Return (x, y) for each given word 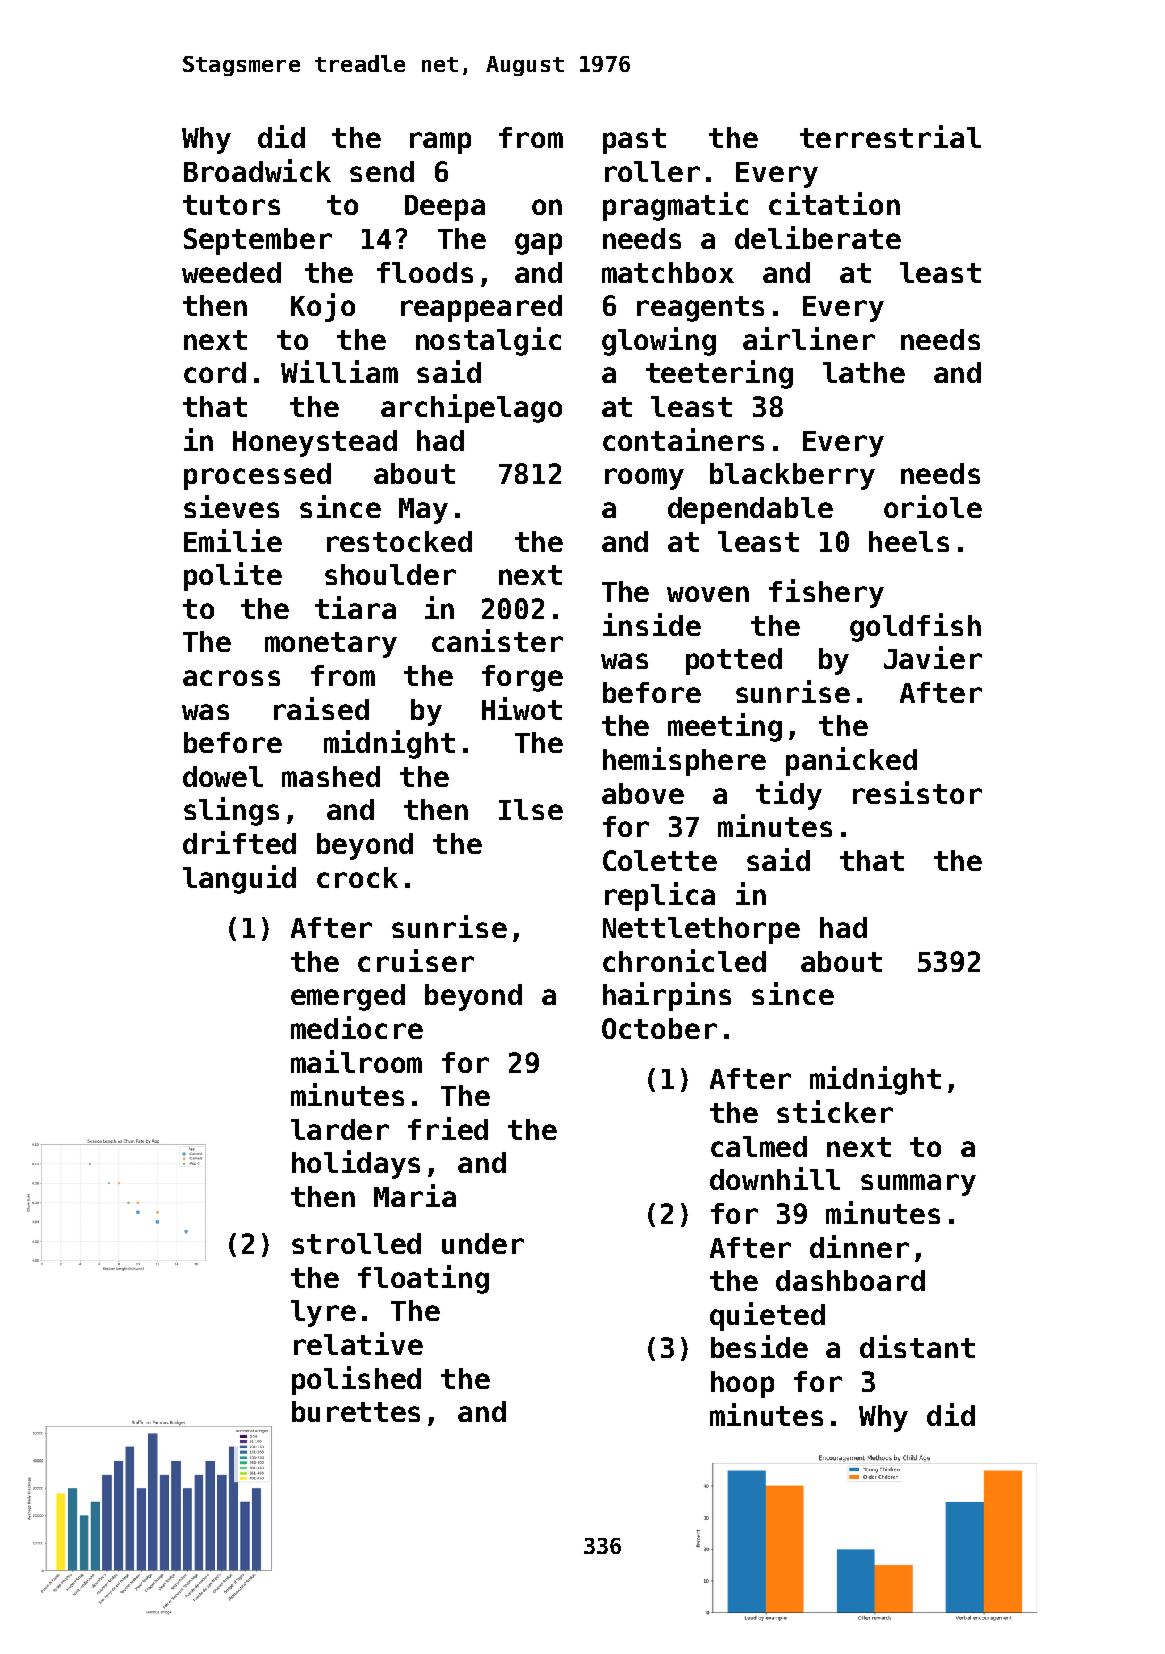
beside (759, 1346)
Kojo (323, 307)
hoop (742, 1384)
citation (834, 203)
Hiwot (522, 708)
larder (340, 1129)
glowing (659, 341)
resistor (917, 792)
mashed (331, 776)
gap (538, 244)
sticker (835, 1111)
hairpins (667, 996)
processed (257, 476)
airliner (809, 338)
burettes (356, 1411)
